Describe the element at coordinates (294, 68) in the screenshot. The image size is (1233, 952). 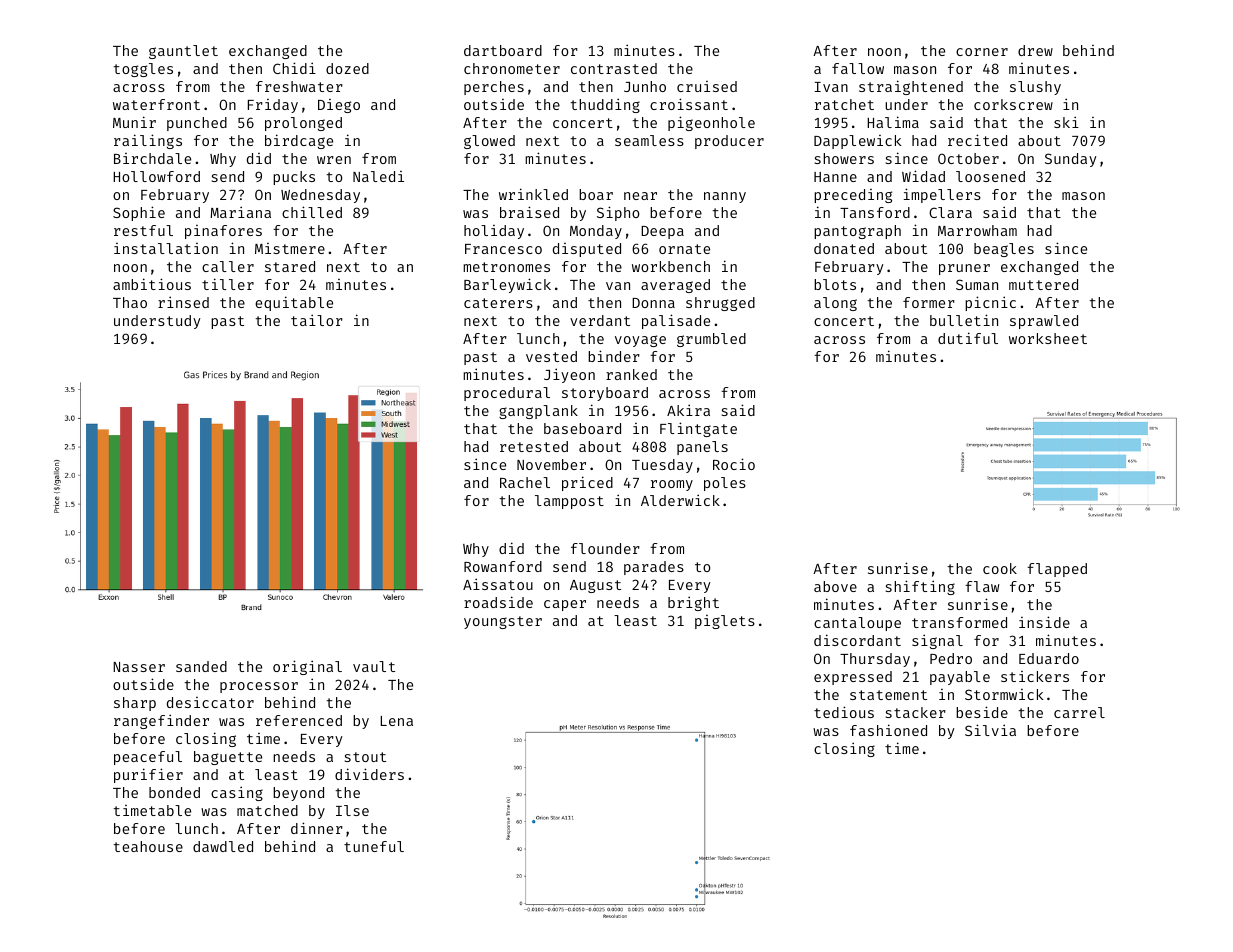
I see `Chidi` at that location.
